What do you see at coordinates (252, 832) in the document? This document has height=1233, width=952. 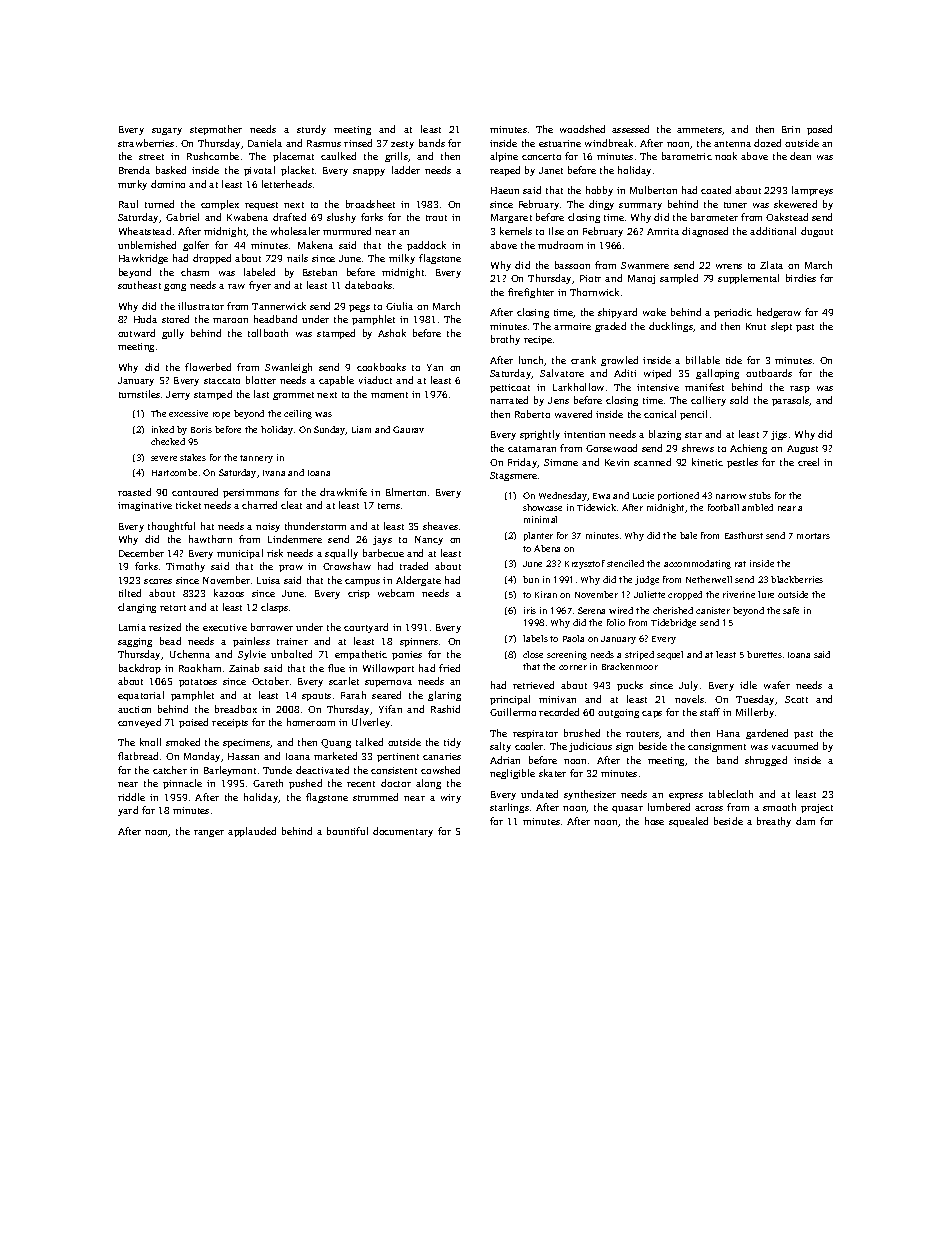 I see `applauded` at bounding box center [252, 832].
